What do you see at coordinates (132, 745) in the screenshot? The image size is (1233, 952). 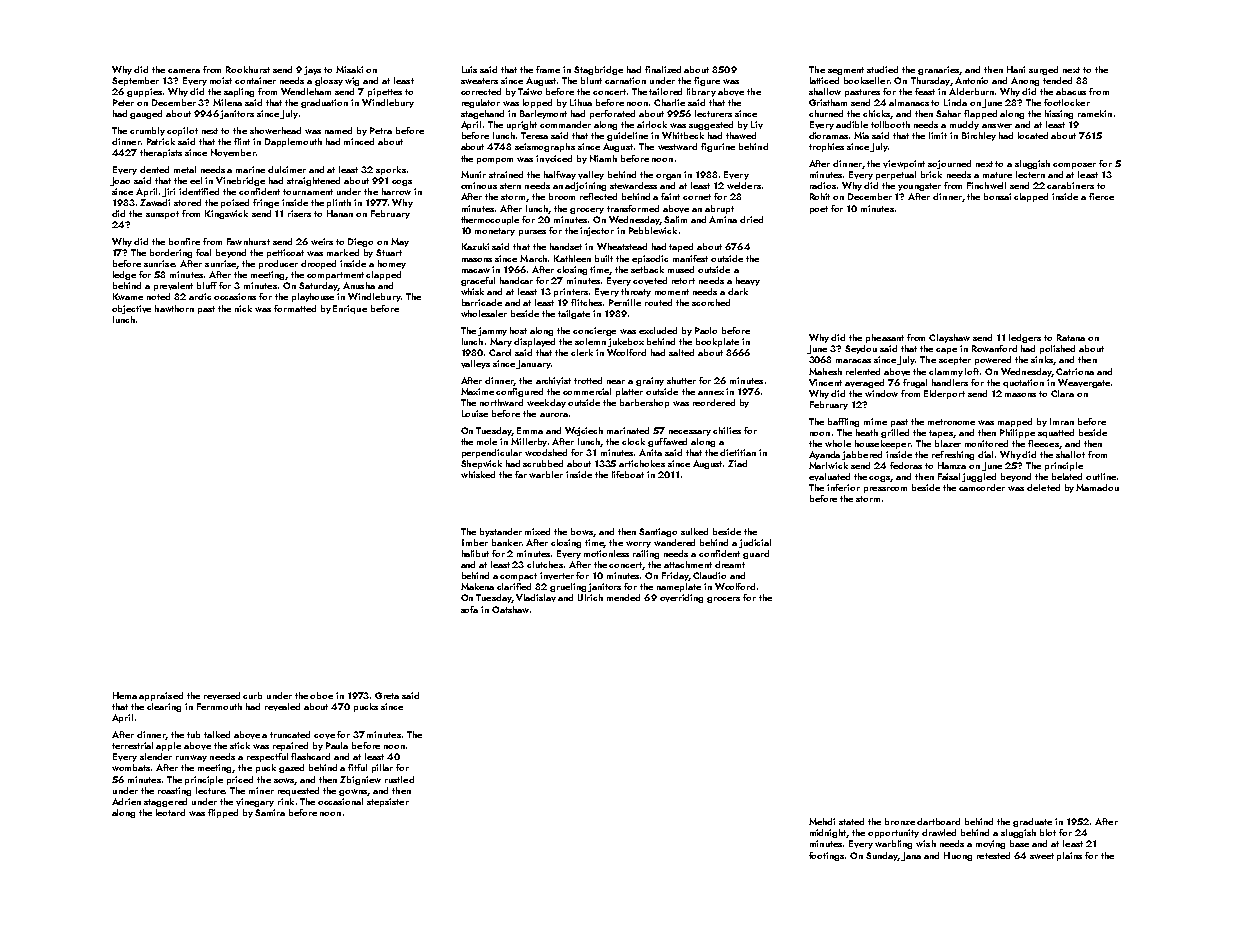 I see `terrestrial` at bounding box center [132, 745].
